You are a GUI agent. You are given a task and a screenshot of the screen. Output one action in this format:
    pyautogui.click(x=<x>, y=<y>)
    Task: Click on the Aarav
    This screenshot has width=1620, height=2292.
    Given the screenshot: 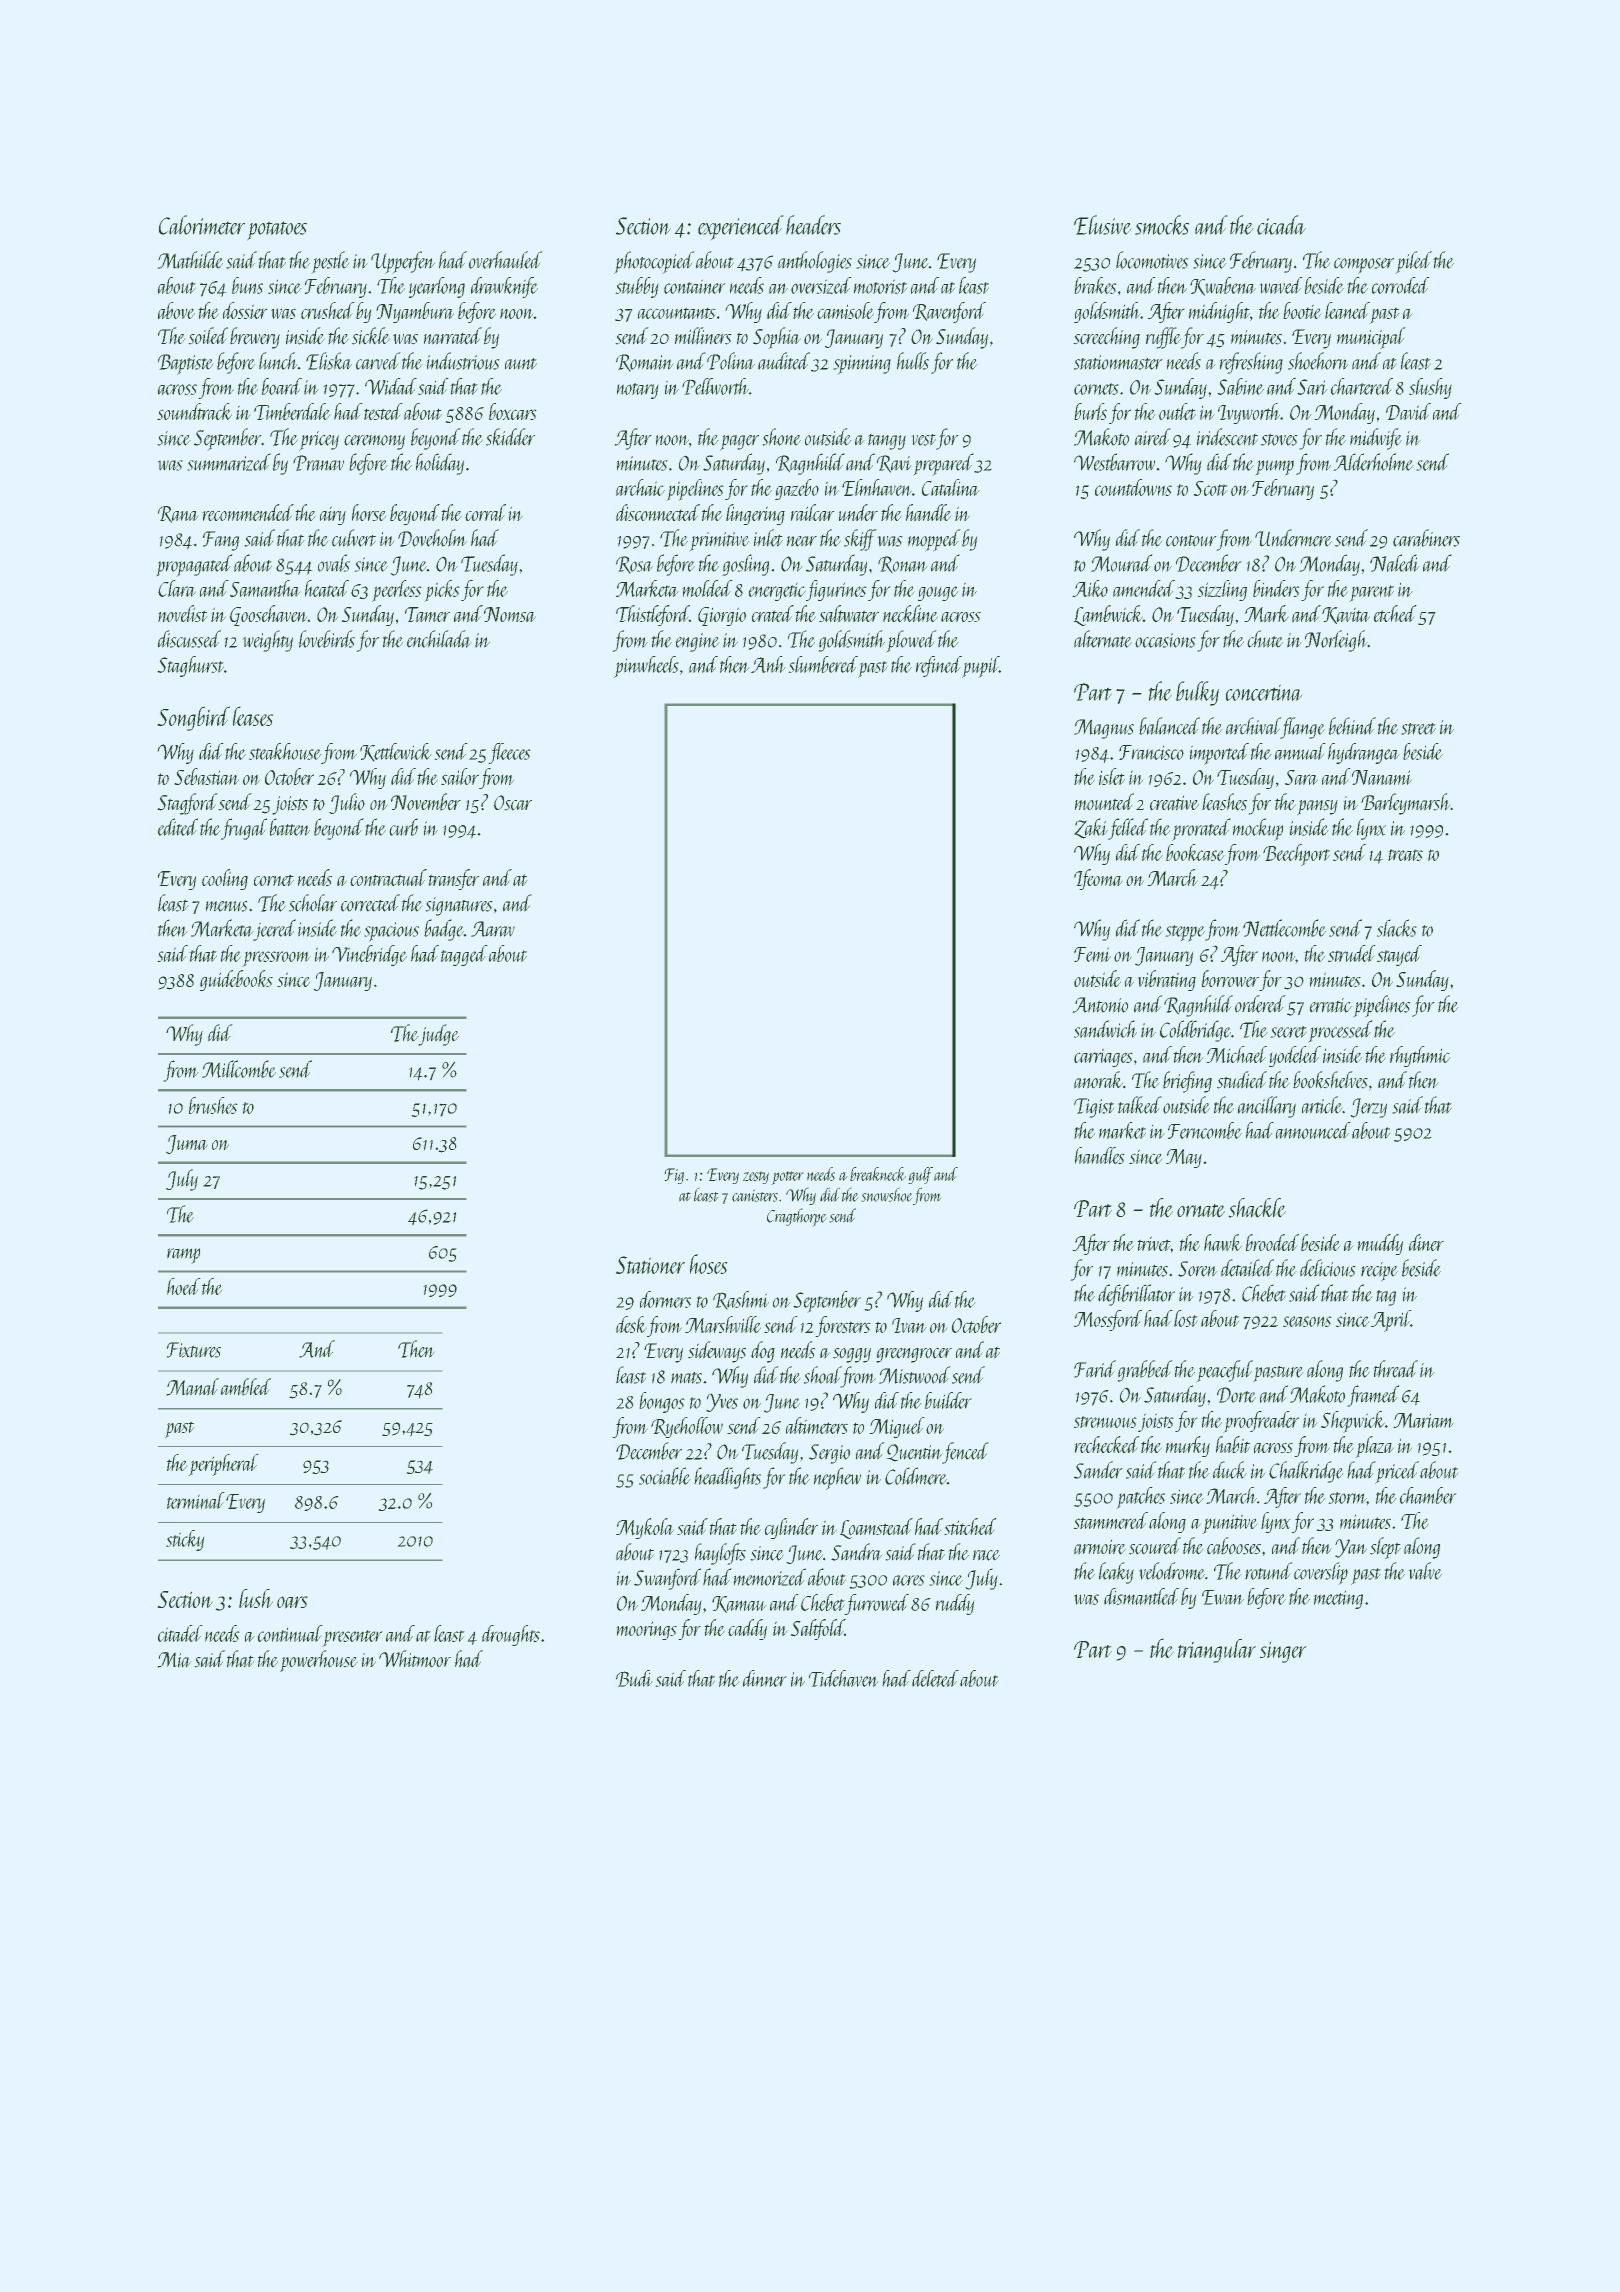 What is the action you would take?
    pyautogui.click(x=493, y=929)
